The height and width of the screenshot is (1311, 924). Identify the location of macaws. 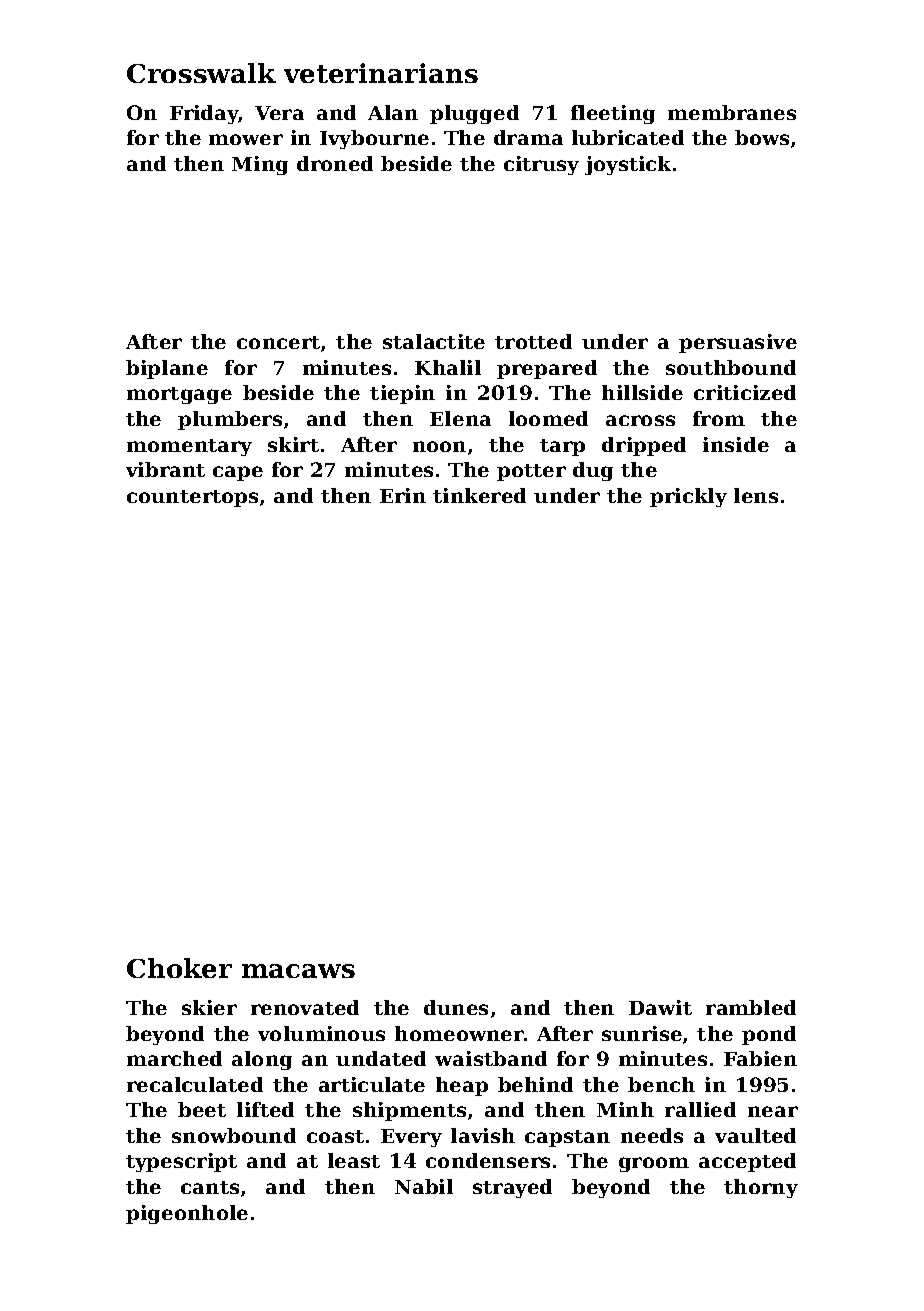
(298, 971).
